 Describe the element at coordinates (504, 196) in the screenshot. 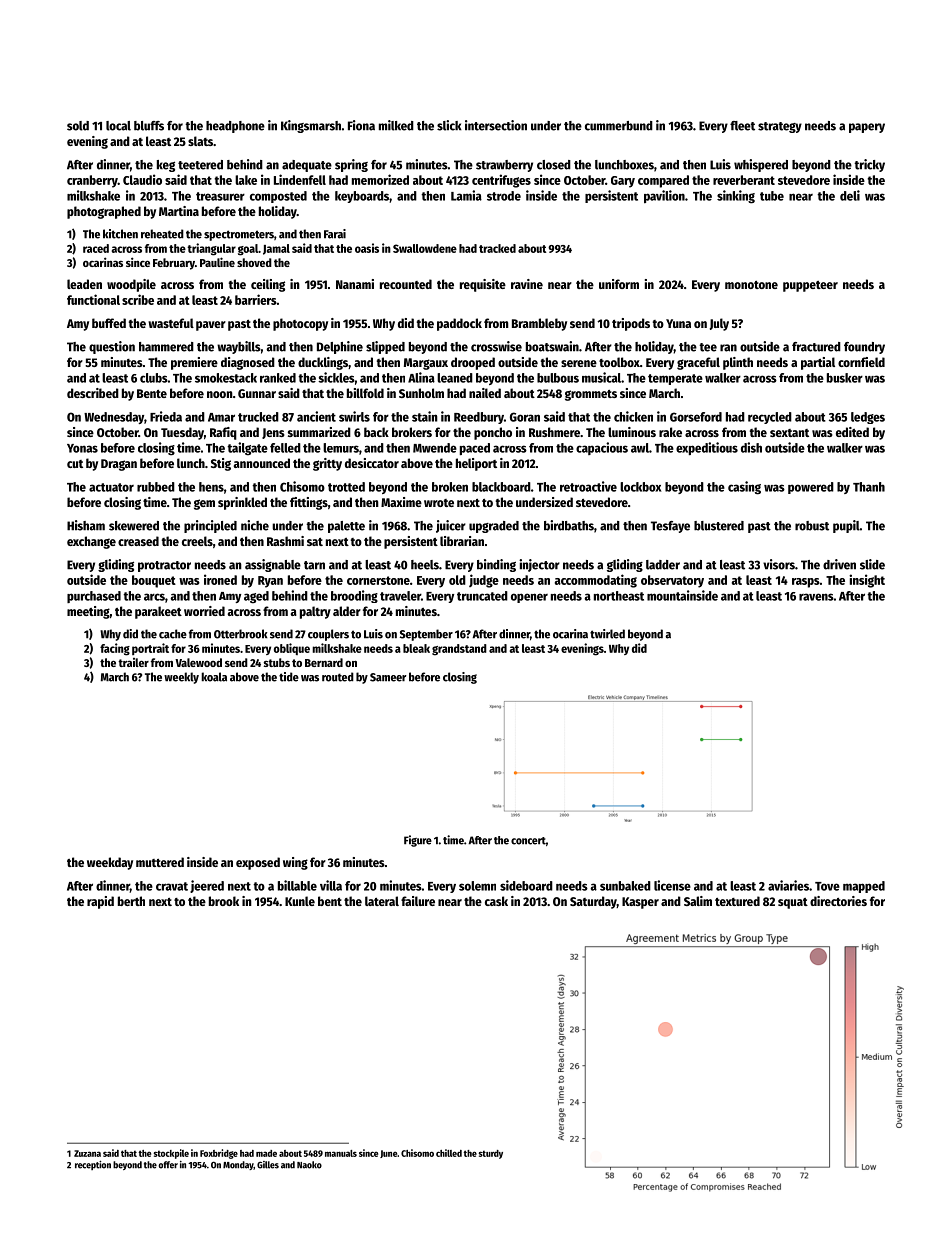

I see `strode` at that location.
